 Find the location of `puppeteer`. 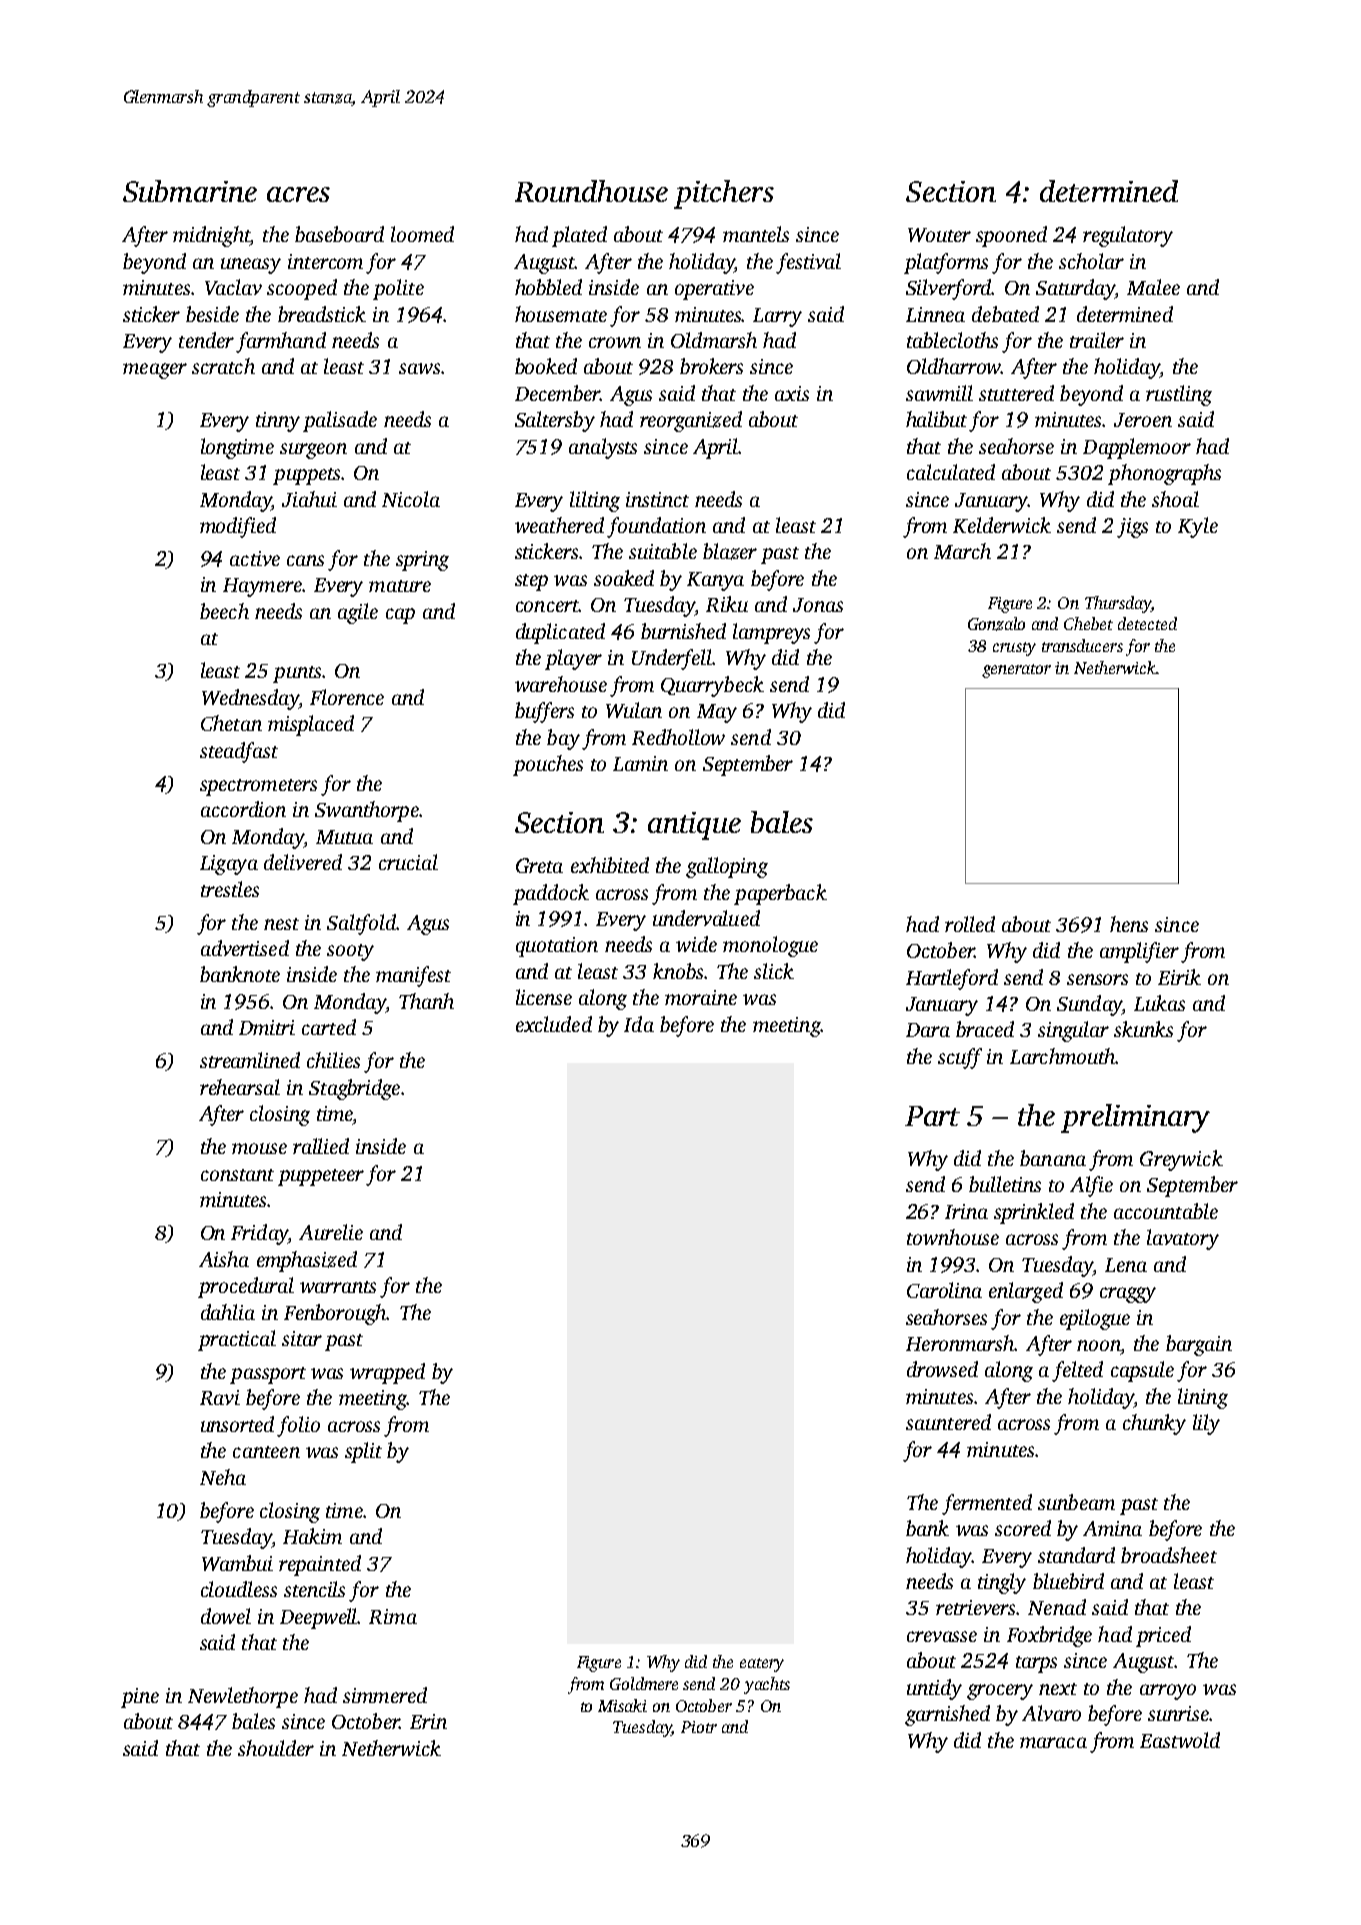

puppeteer is located at coordinates (321, 1177).
